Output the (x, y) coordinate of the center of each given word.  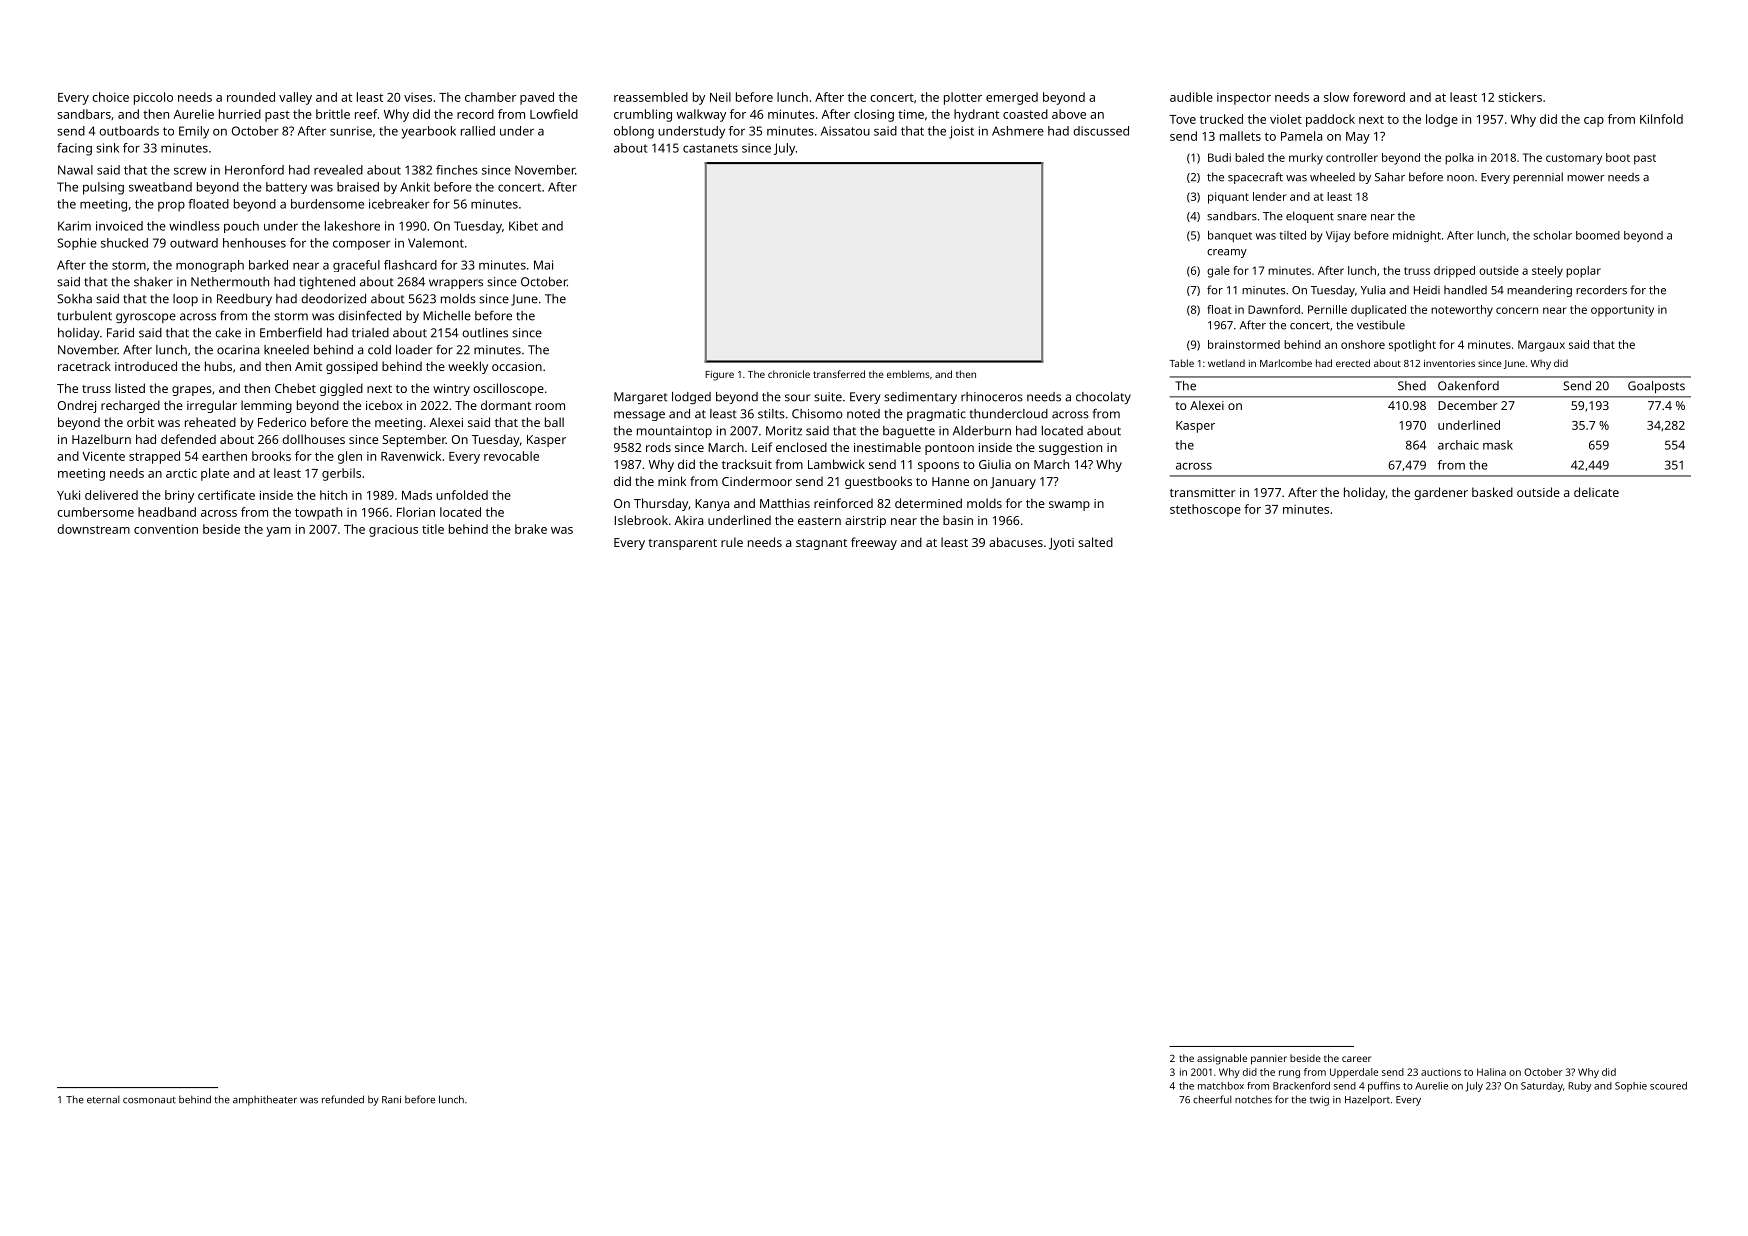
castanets (710, 148)
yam (278, 532)
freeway (874, 543)
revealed (338, 170)
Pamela (1301, 136)
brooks (271, 456)
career (1356, 1059)
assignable (1222, 1059)
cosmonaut (149, 1100)
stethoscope (1205, 510)
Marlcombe (1286, 363)
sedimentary (920, 398)
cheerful (1212, 1099)
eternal (103, 1099)
